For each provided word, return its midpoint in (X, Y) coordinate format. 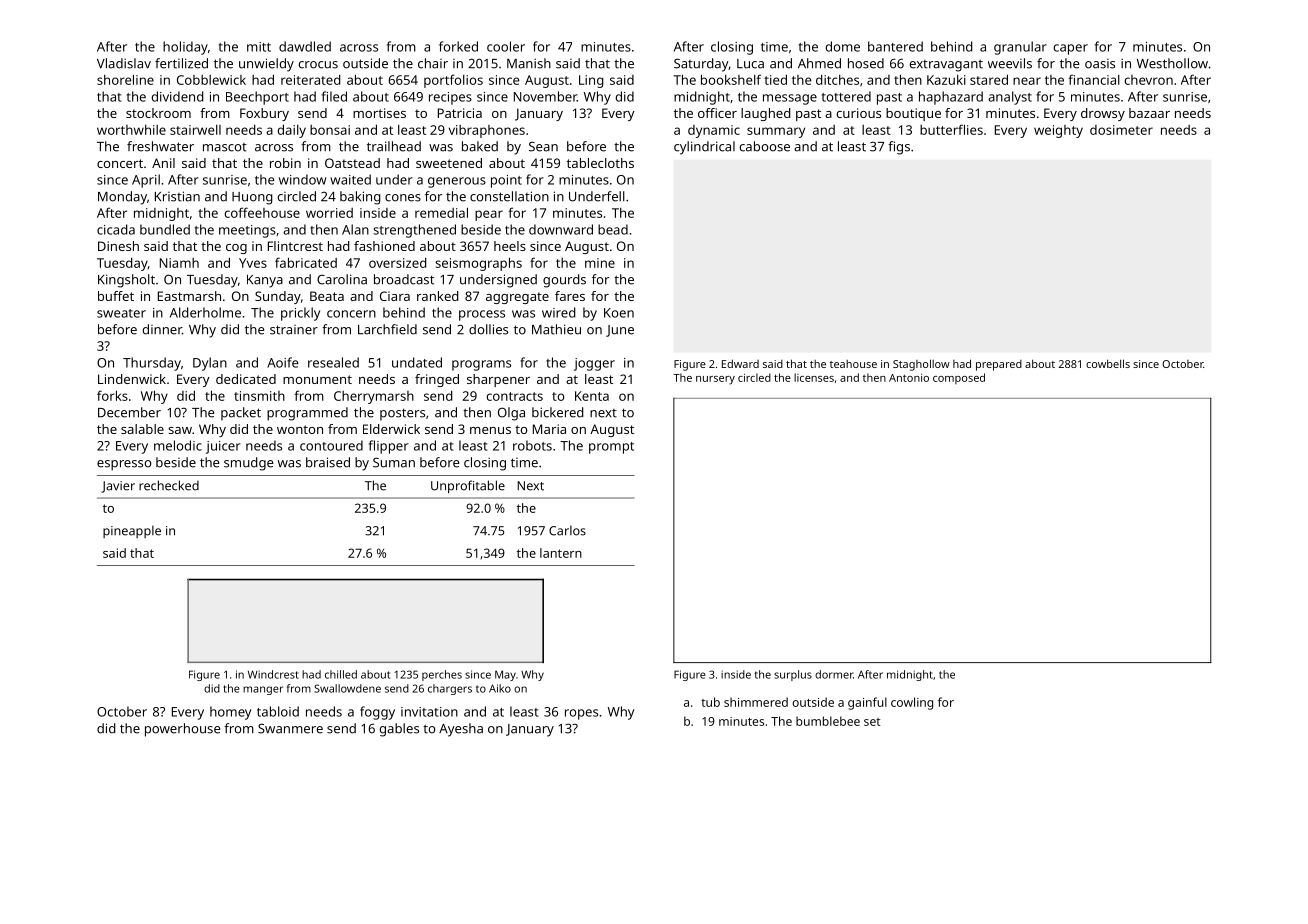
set (872, 722)
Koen (619, 313)
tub (710, 702)
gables (399, 730)
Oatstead (352, 163)
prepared (999, 365)
